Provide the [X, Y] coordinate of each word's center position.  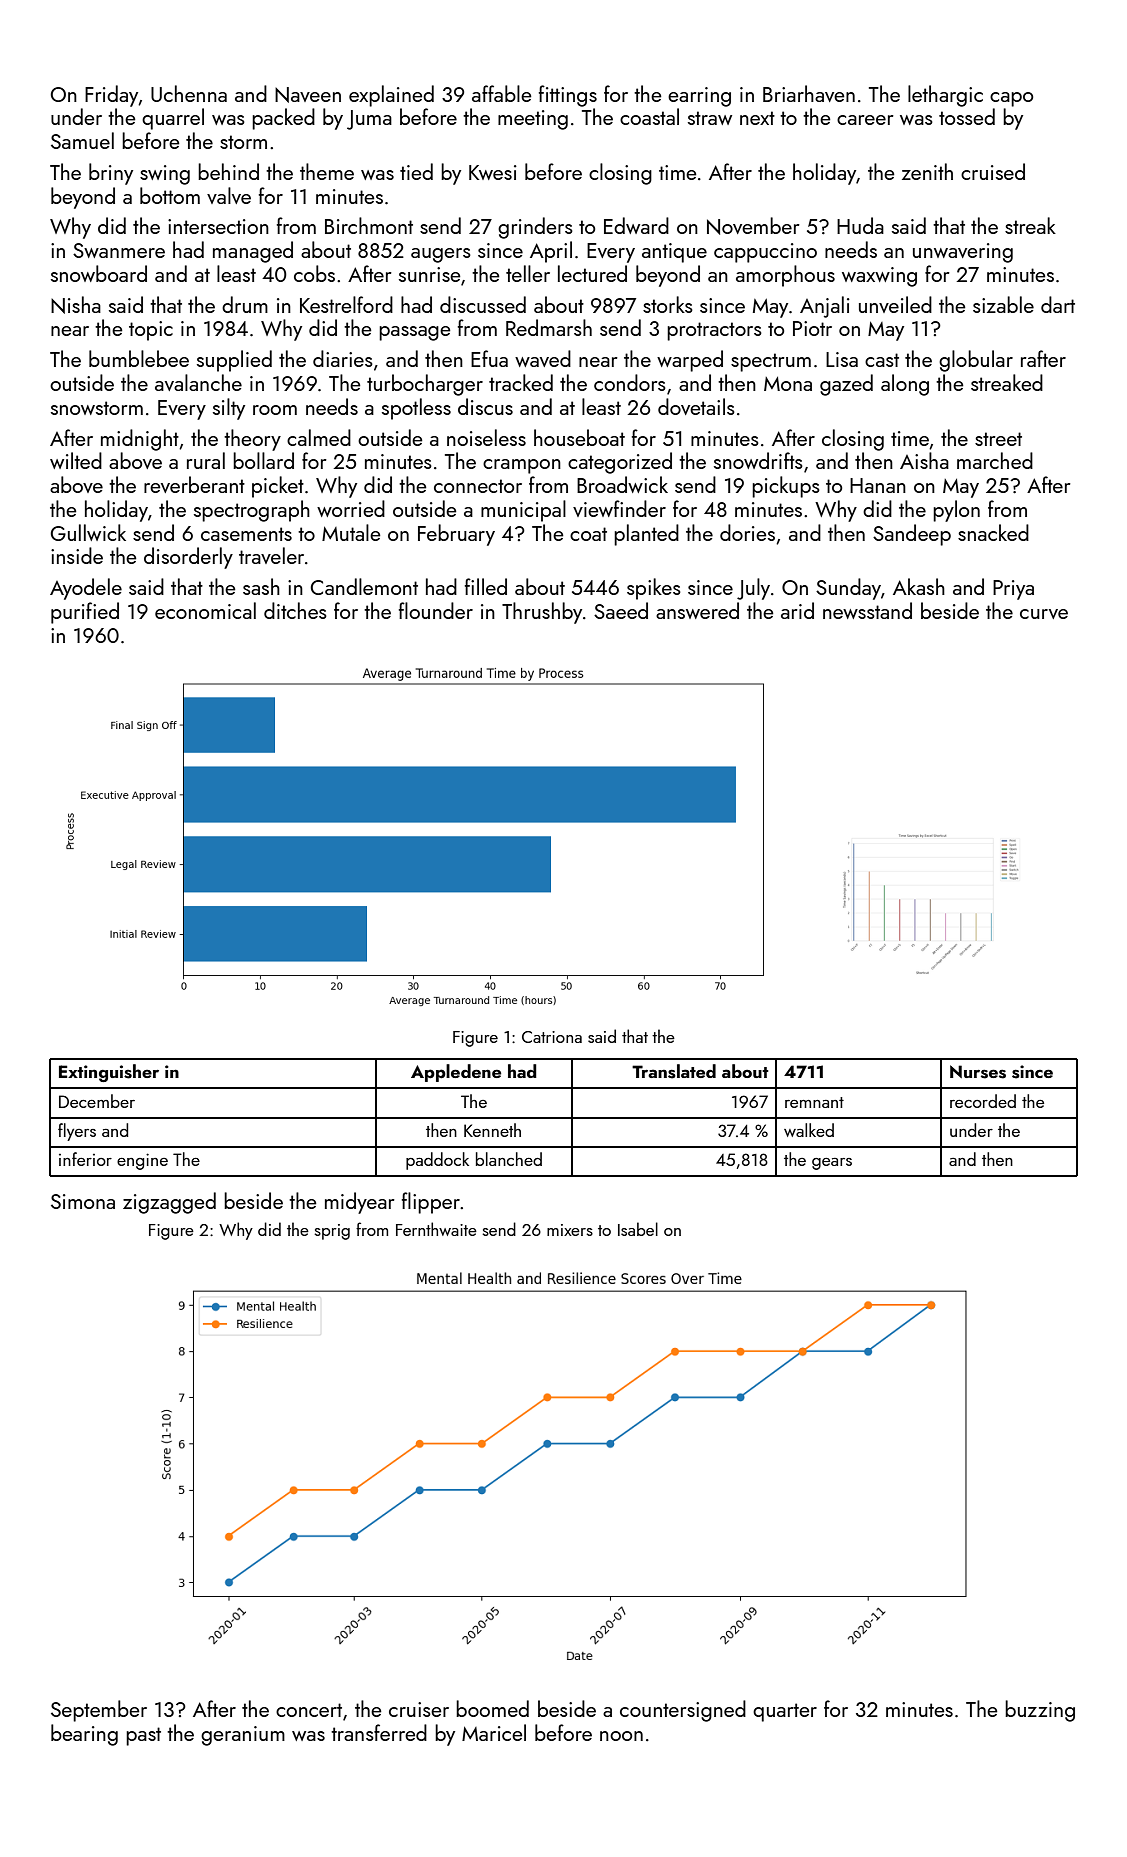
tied [416, 171]
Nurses [978, 1072]
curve [1044, 614]
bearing [84, 1735]
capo [1011, 99]
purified [85, 613]
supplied [234, 361]
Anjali [825, 307]
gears [832, 1164]
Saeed [621, 610]
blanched [509, 1159]
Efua [489, 358]
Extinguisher [109, 1073]
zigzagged [169, 1203]
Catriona [552, 1037]
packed [283, 119]
